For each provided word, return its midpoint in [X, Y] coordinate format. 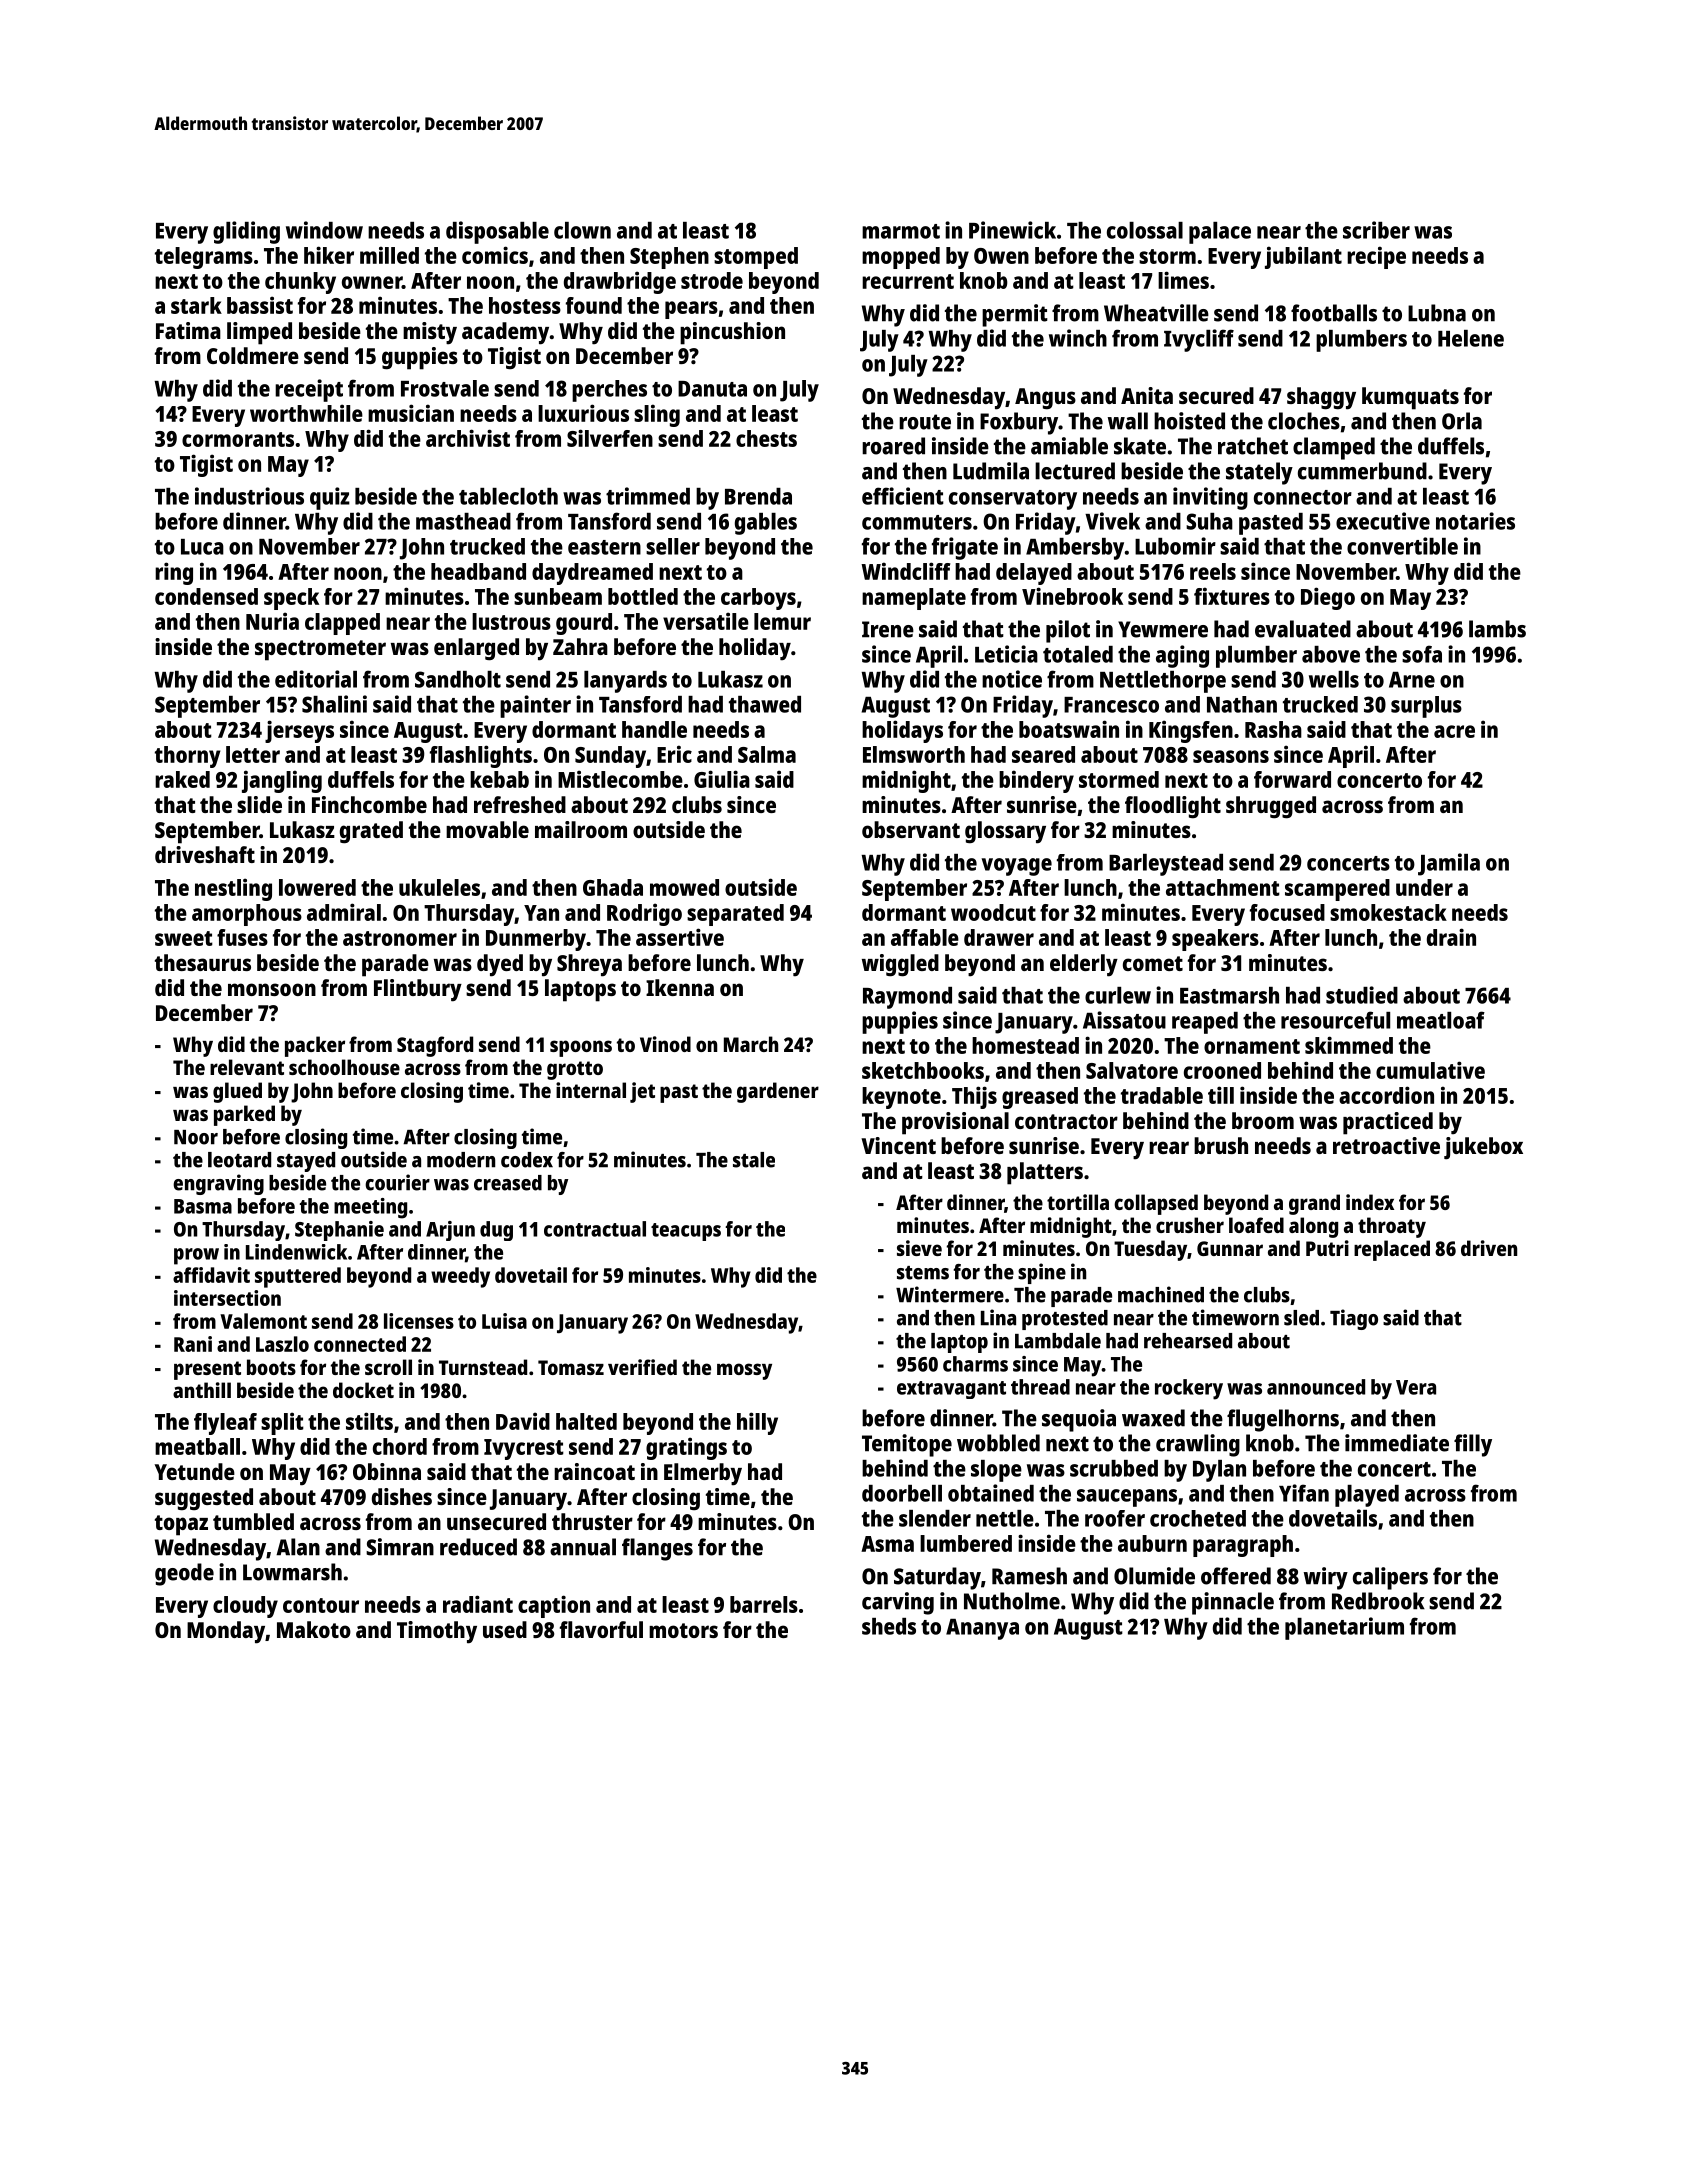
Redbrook [1378, 1601]
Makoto [314, 1629]
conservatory [1013, 500]
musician [411, 413]
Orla [1462, 421]
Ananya [982, 1629]
